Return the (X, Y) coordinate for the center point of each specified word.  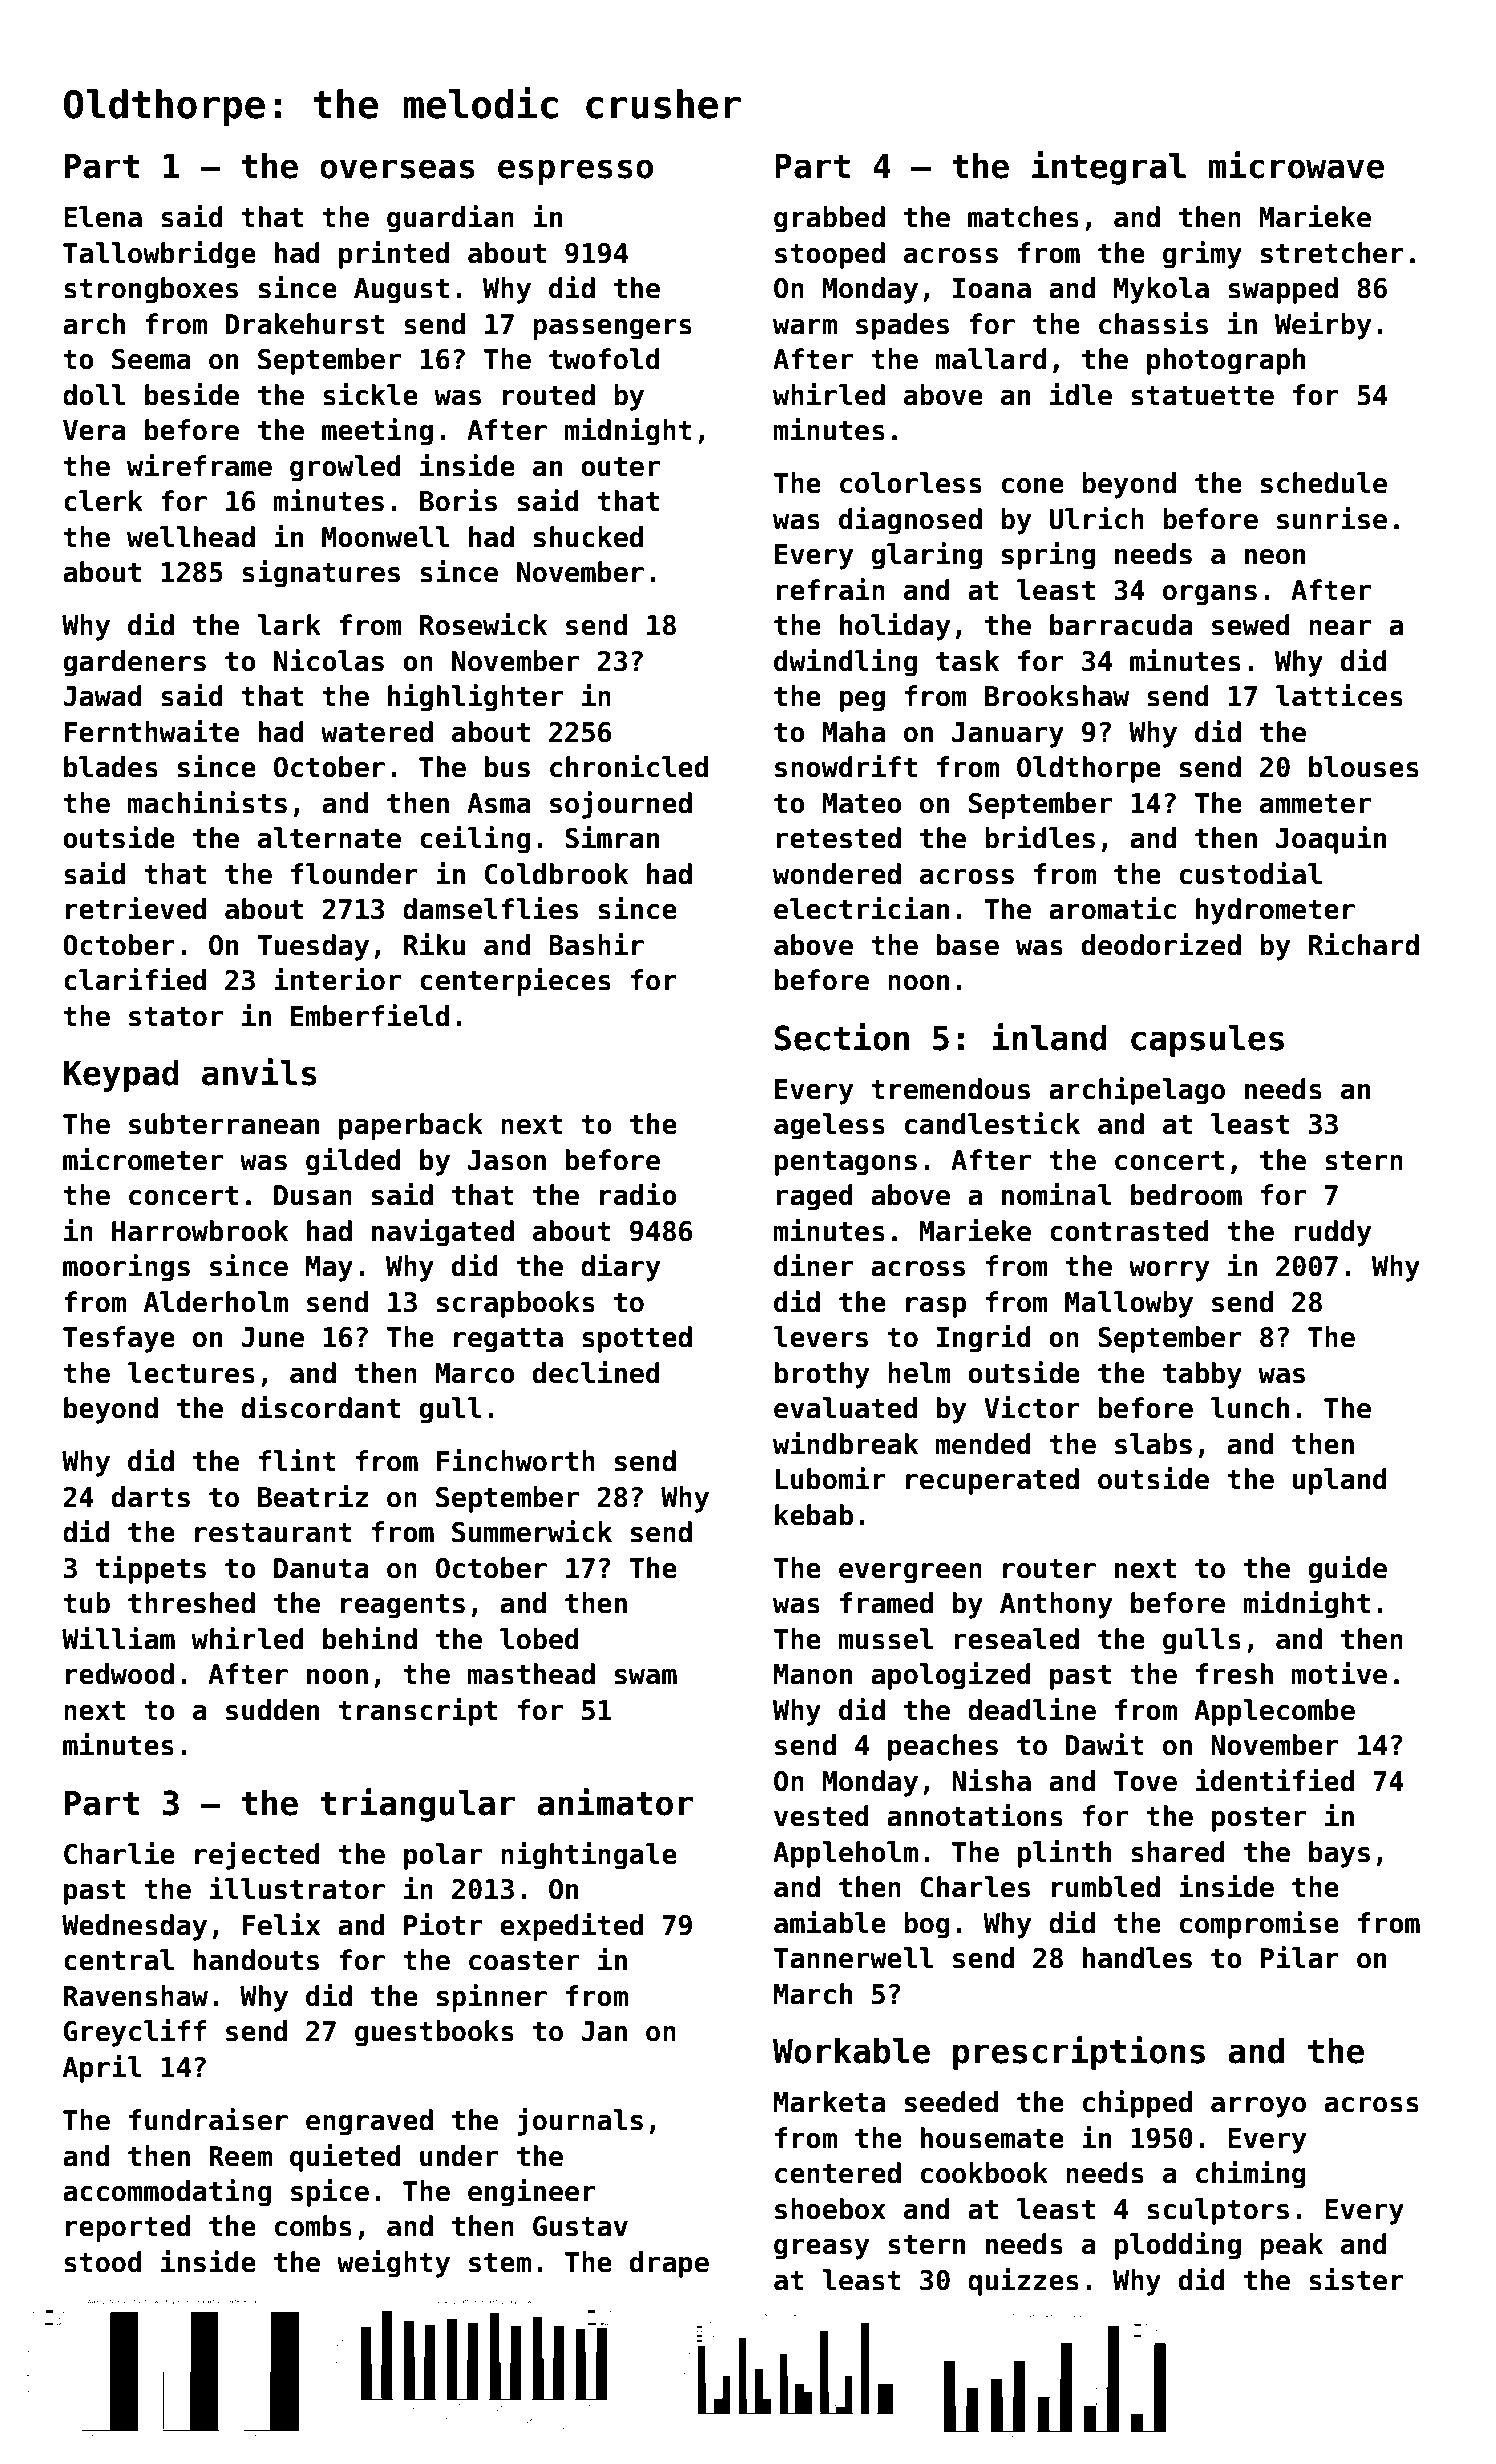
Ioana (992, 288)
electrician (861, 908)
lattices (1339, 695)
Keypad (121, 1076)
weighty (393, 2264)
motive (1339, 1673)
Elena (103, 217)
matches (1023, 217)
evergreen (910, 1573)
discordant (320, 1407)
